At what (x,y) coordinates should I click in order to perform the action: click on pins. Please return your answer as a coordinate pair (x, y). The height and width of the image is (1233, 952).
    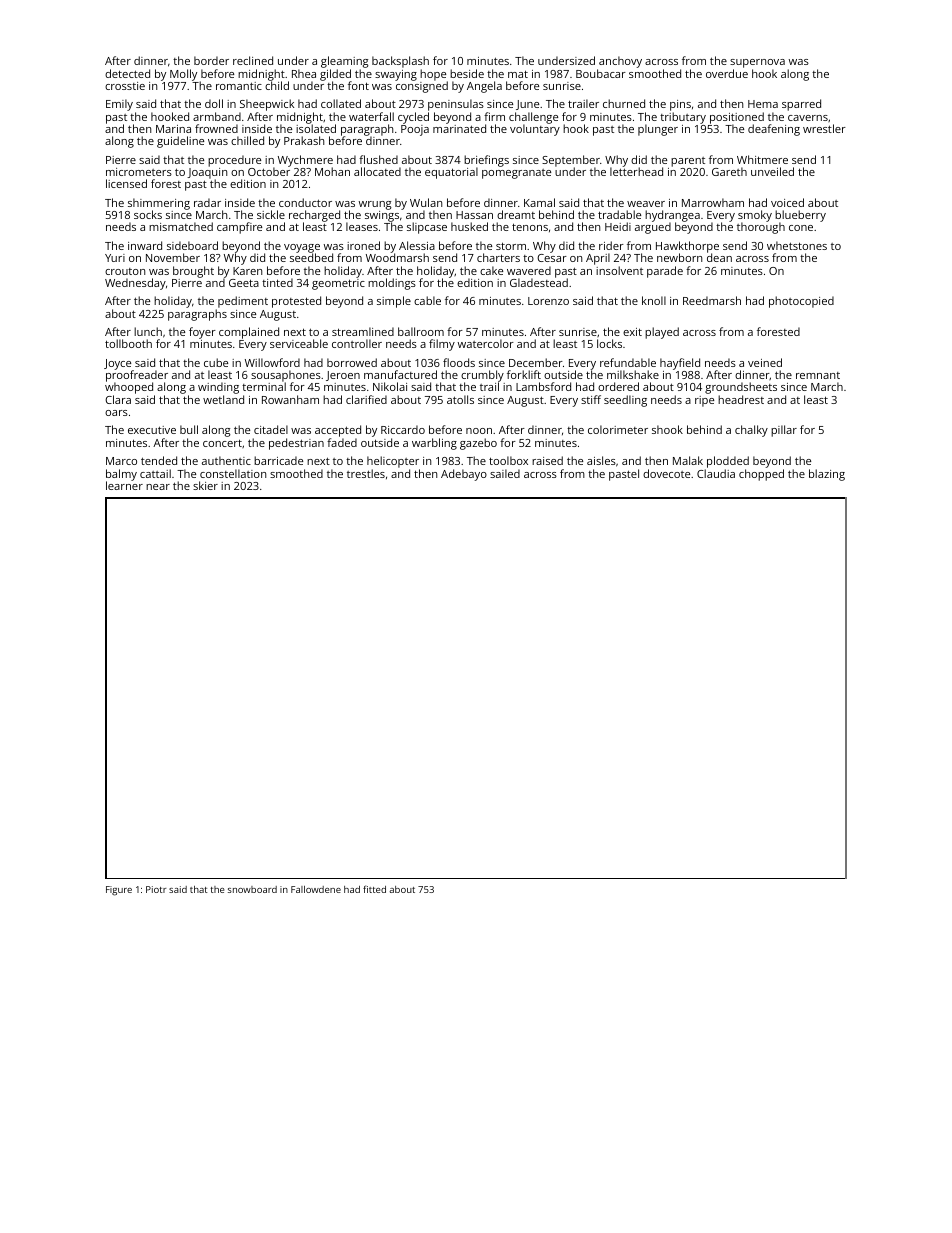
    Looking at the image, I should click on (680, 105).
